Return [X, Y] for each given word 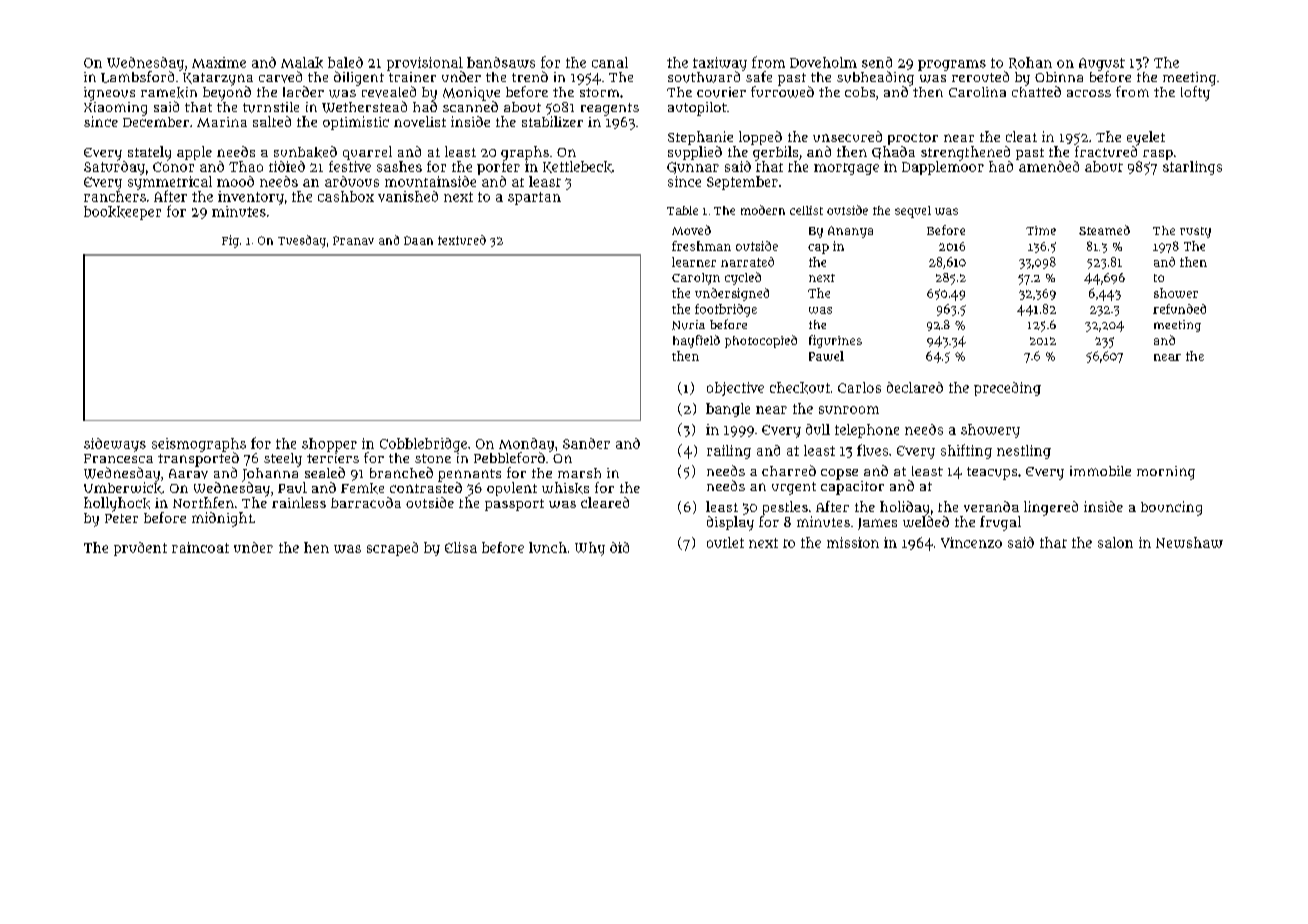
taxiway [720, 64]
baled [345, 62]
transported [198, 459]
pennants [469, 475]
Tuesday [302, 241]
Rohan [1030, 63]
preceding [1007, 389]
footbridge [726, 310]
